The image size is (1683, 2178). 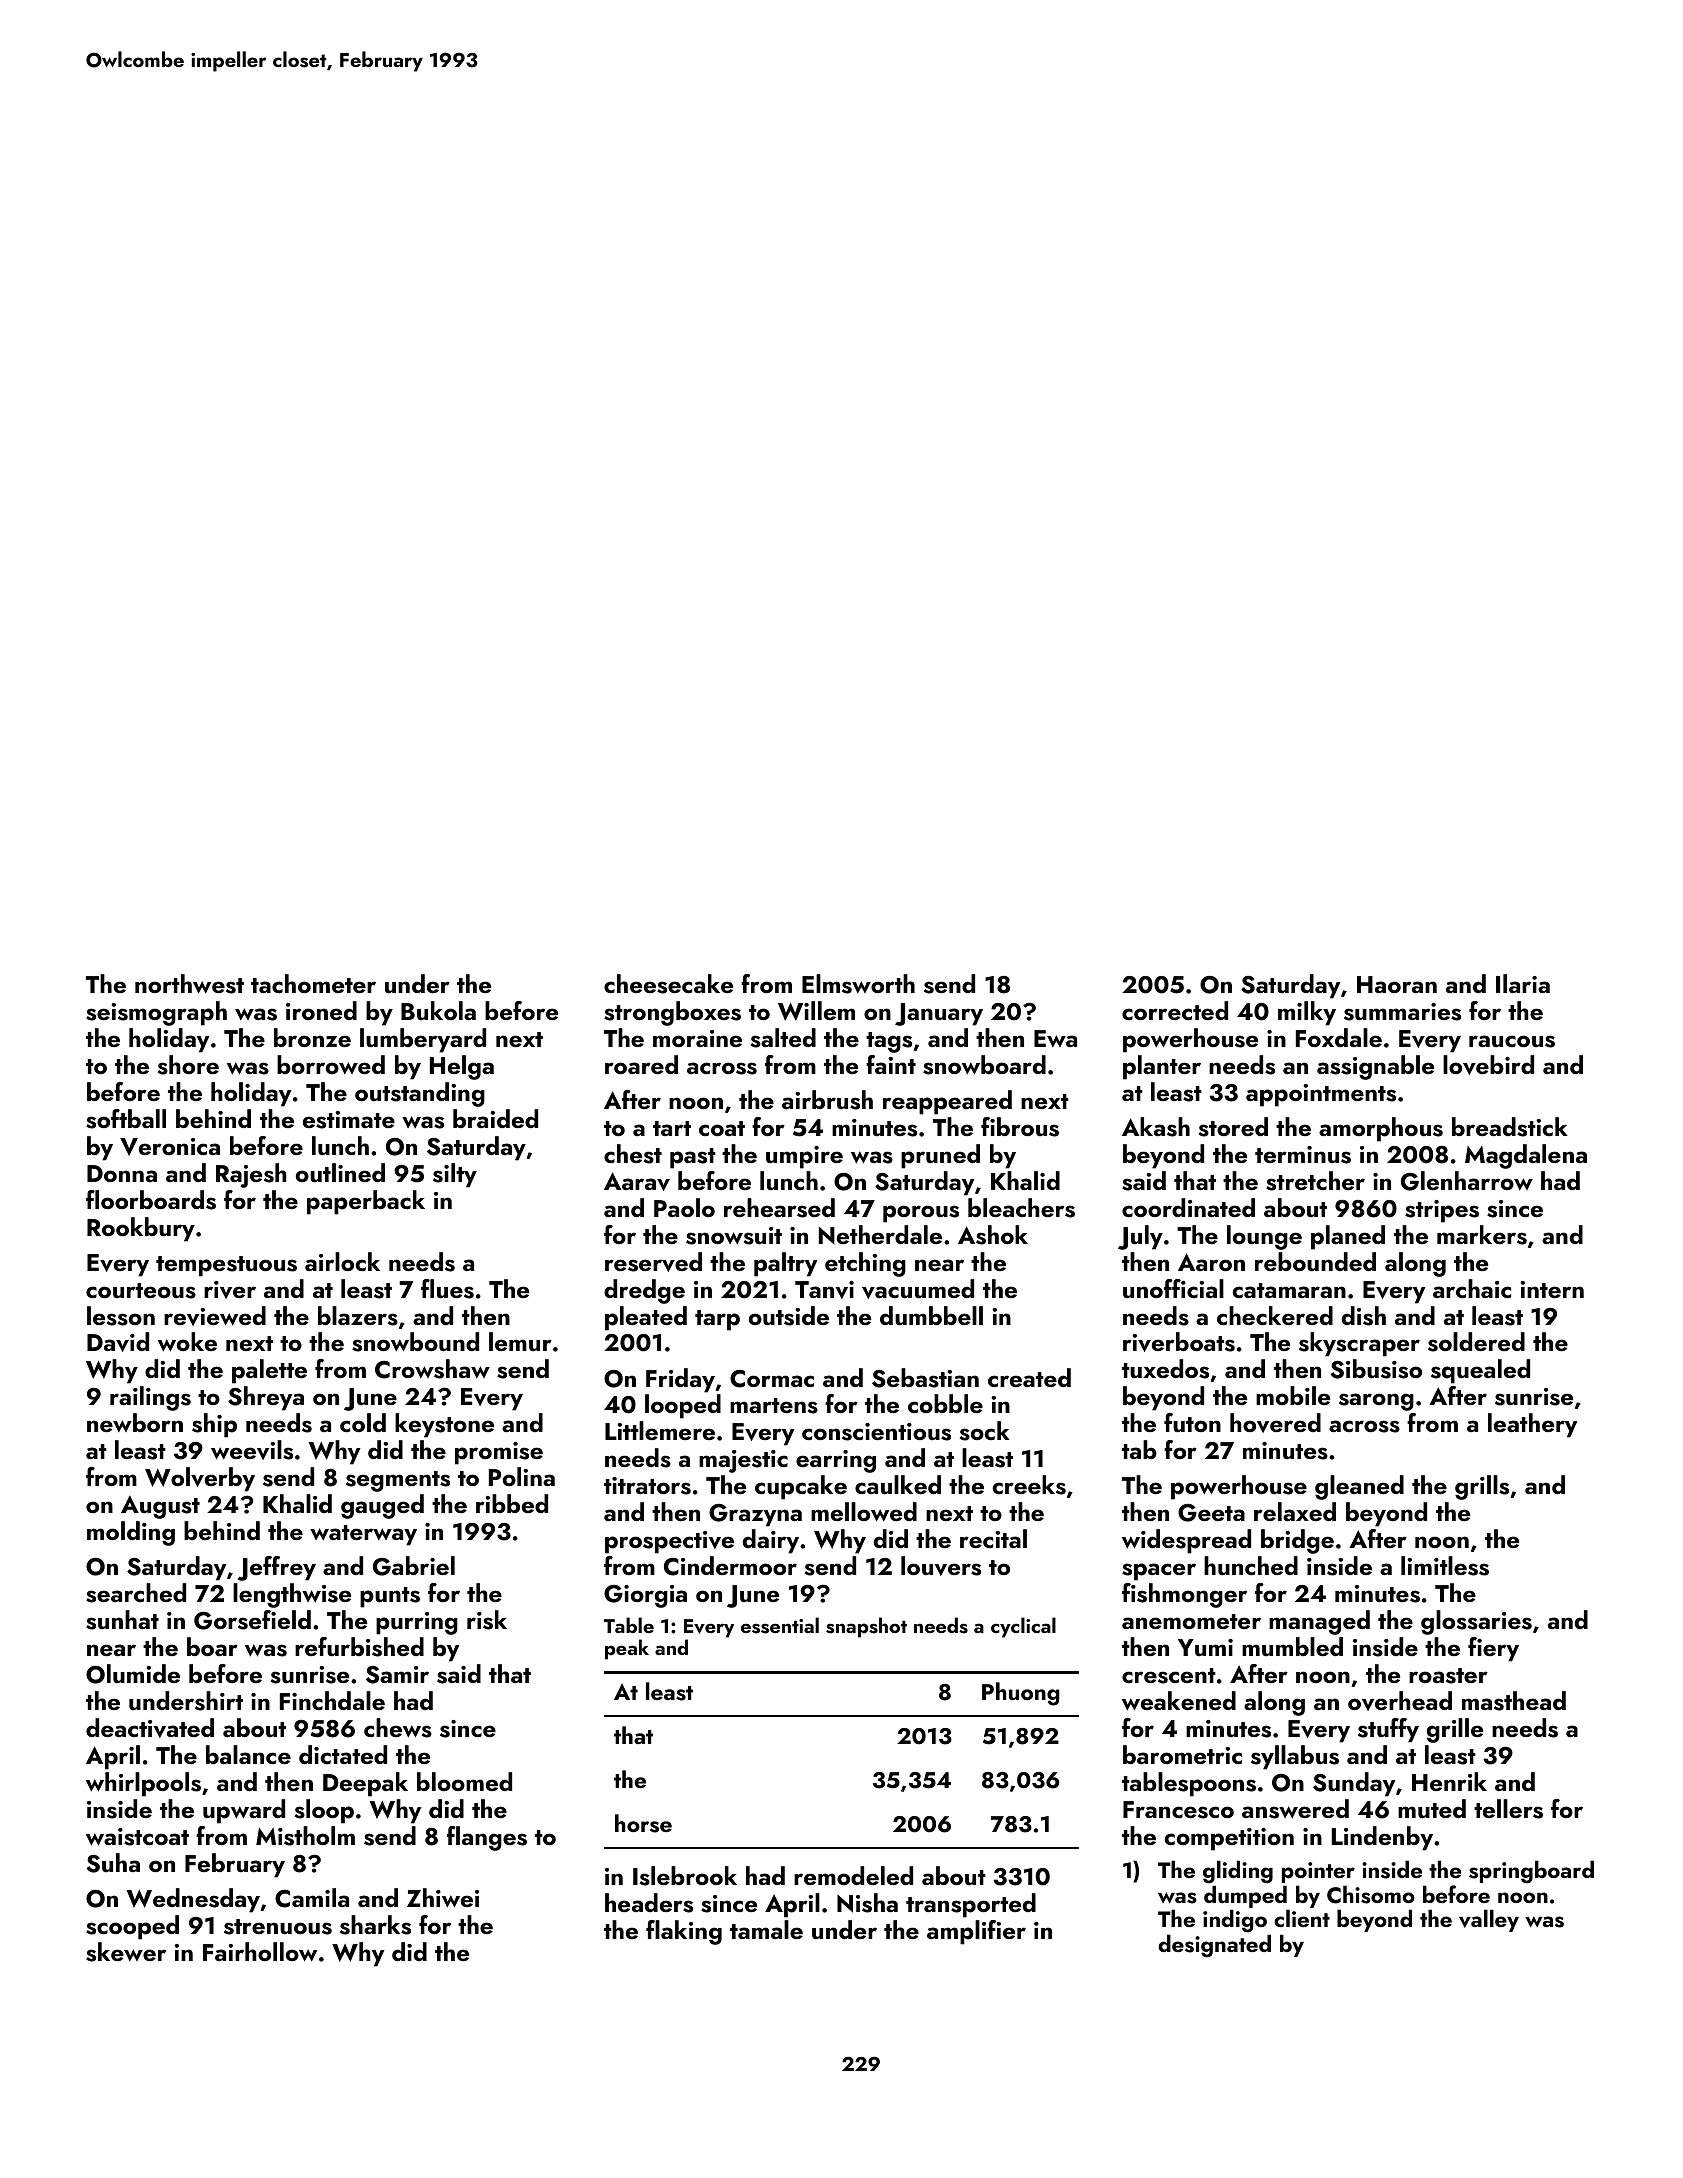 What do you see at coordinates (278, 1927) in the page?
I see `strenuous` at bounding box center [278, 1927].
